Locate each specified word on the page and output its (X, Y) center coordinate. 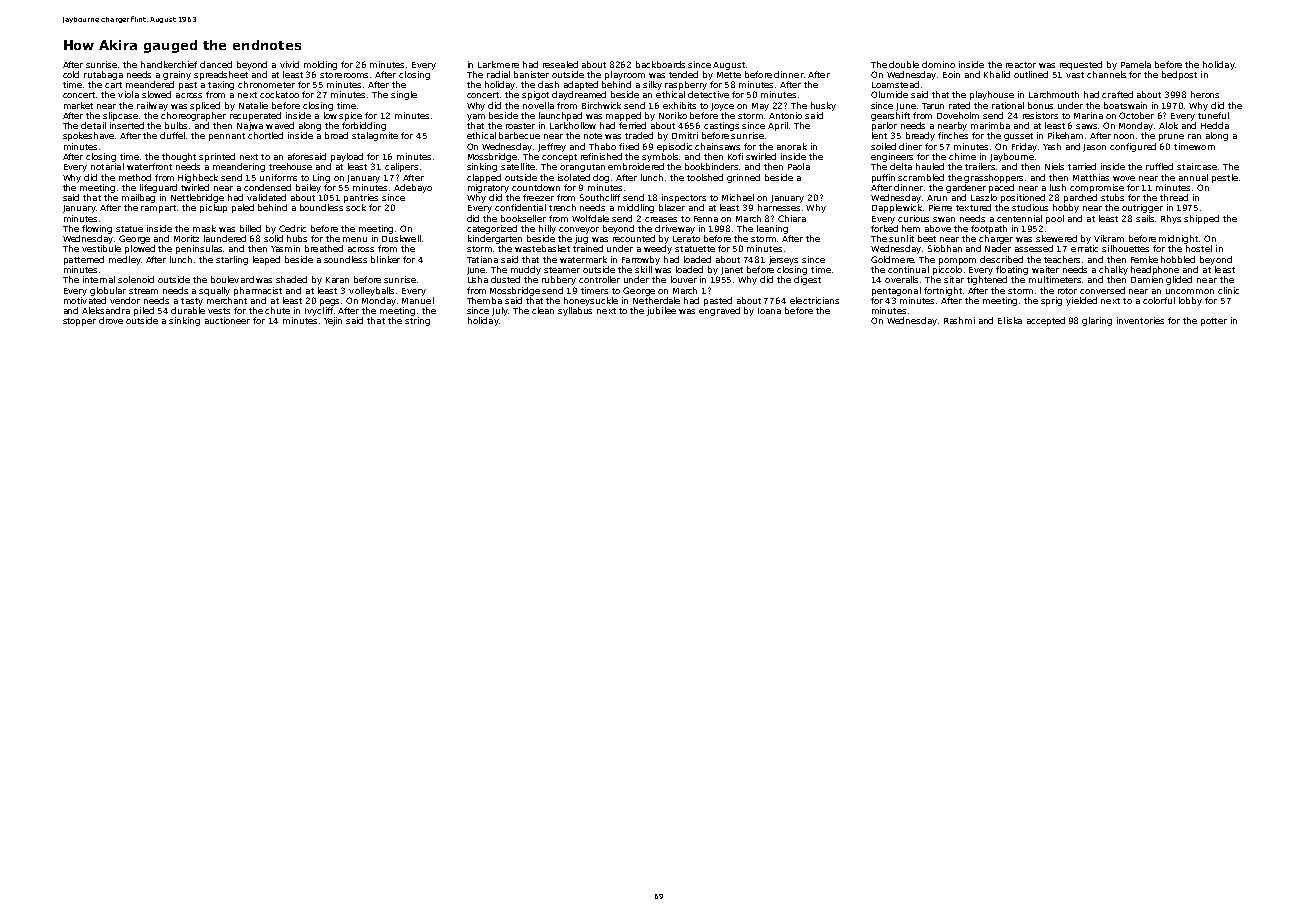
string (417, 321)
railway (152, 106)
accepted (1046, 321)
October (1136, 115)
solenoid (136, 279)
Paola (799, 166)
